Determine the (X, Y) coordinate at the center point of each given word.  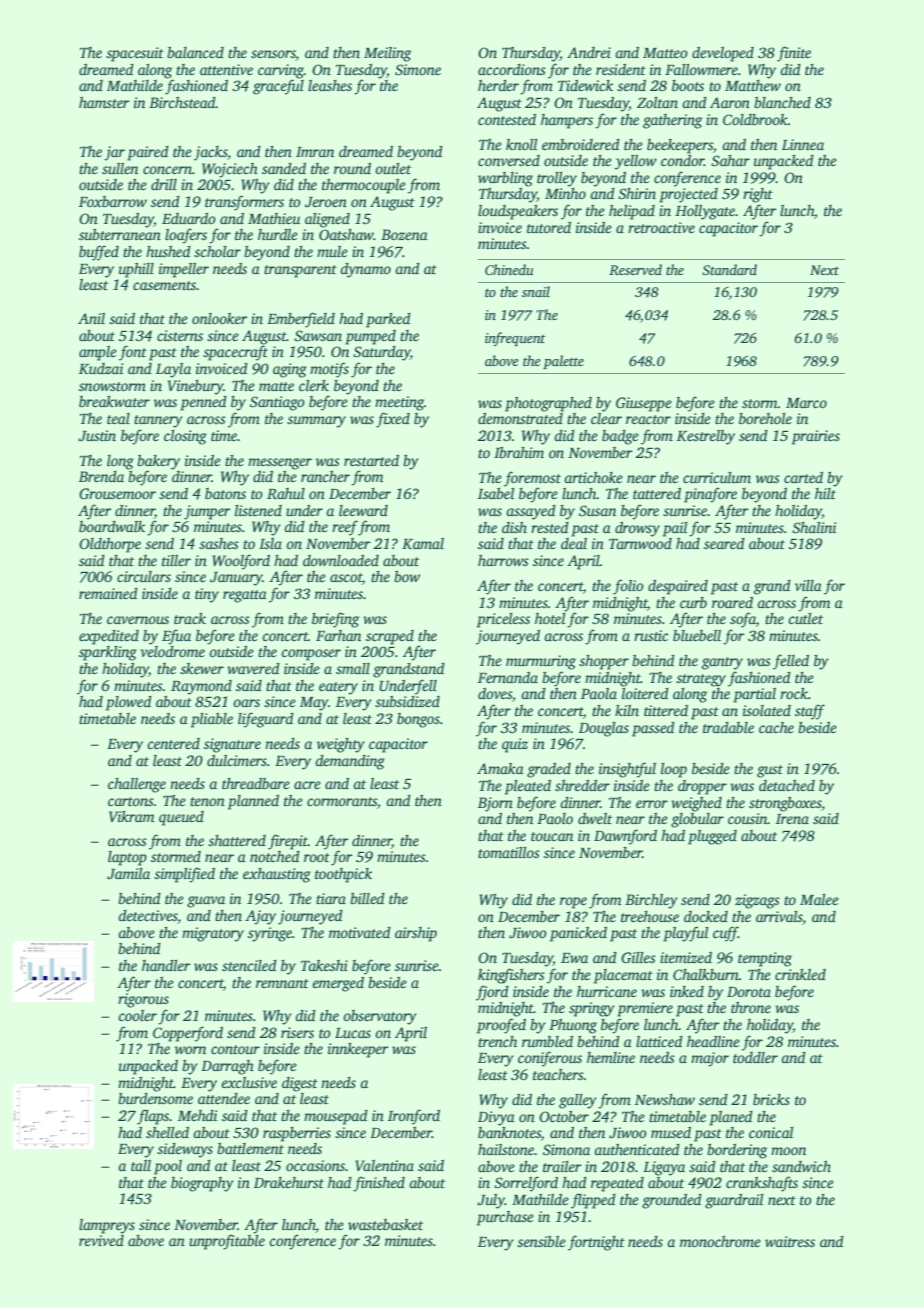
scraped (390, 637)
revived (101, 1240)
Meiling (387, 54)
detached (787, 785)
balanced (195, 52)
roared (732, 602)
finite (794, 54)
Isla (270, 543)
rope (573, 903)
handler (166, 965)
